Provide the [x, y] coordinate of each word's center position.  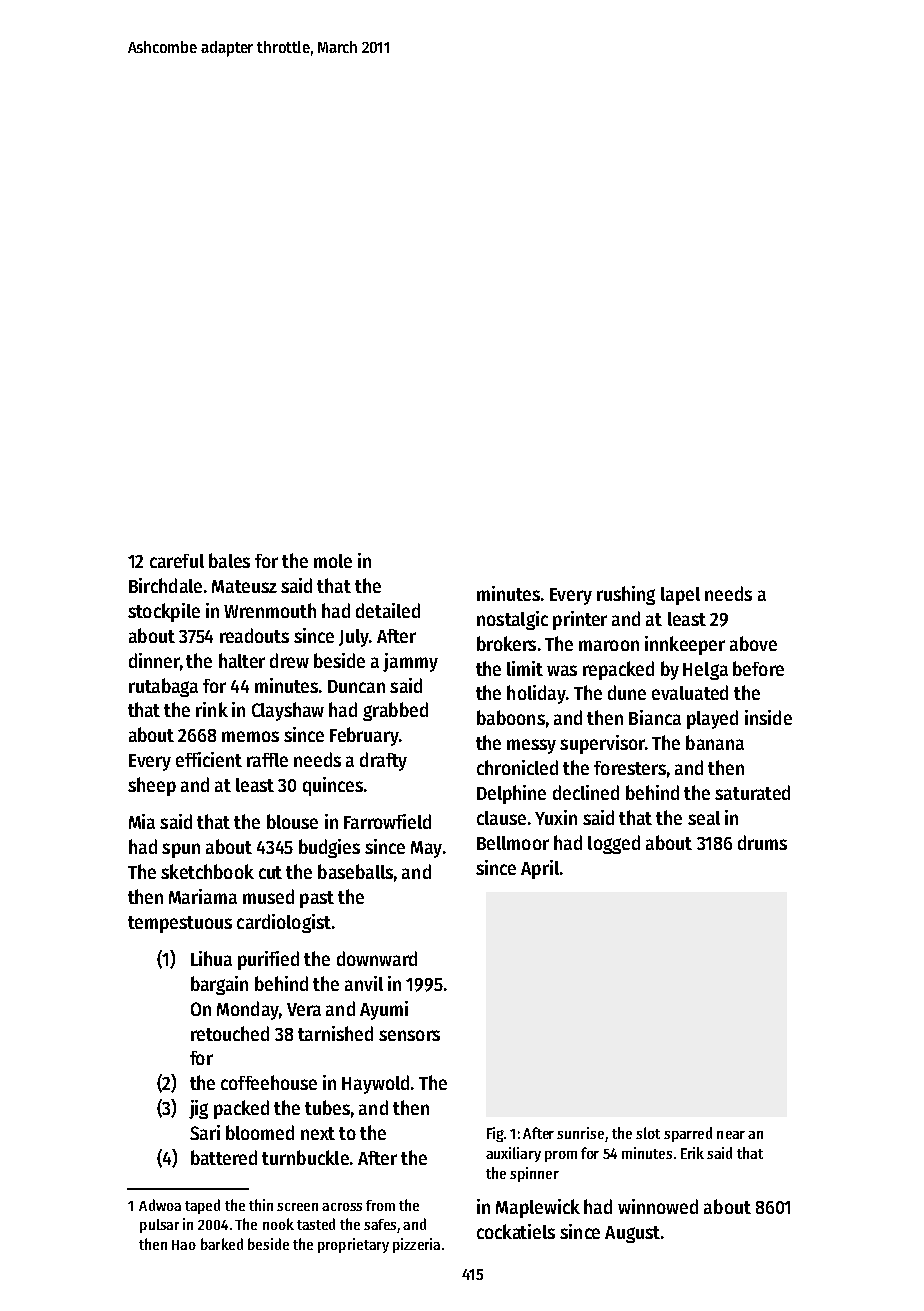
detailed [388, 610]
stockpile [164, 612]
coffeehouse [269, 1082]
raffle [267, 760]
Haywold [375, 1084]
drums [762, 842]
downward [377, 958]
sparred [688, 1134]
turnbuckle [305, 1157]
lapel [680, 596]
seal [704, 818]
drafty [383, 761]
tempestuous [180, 924]
